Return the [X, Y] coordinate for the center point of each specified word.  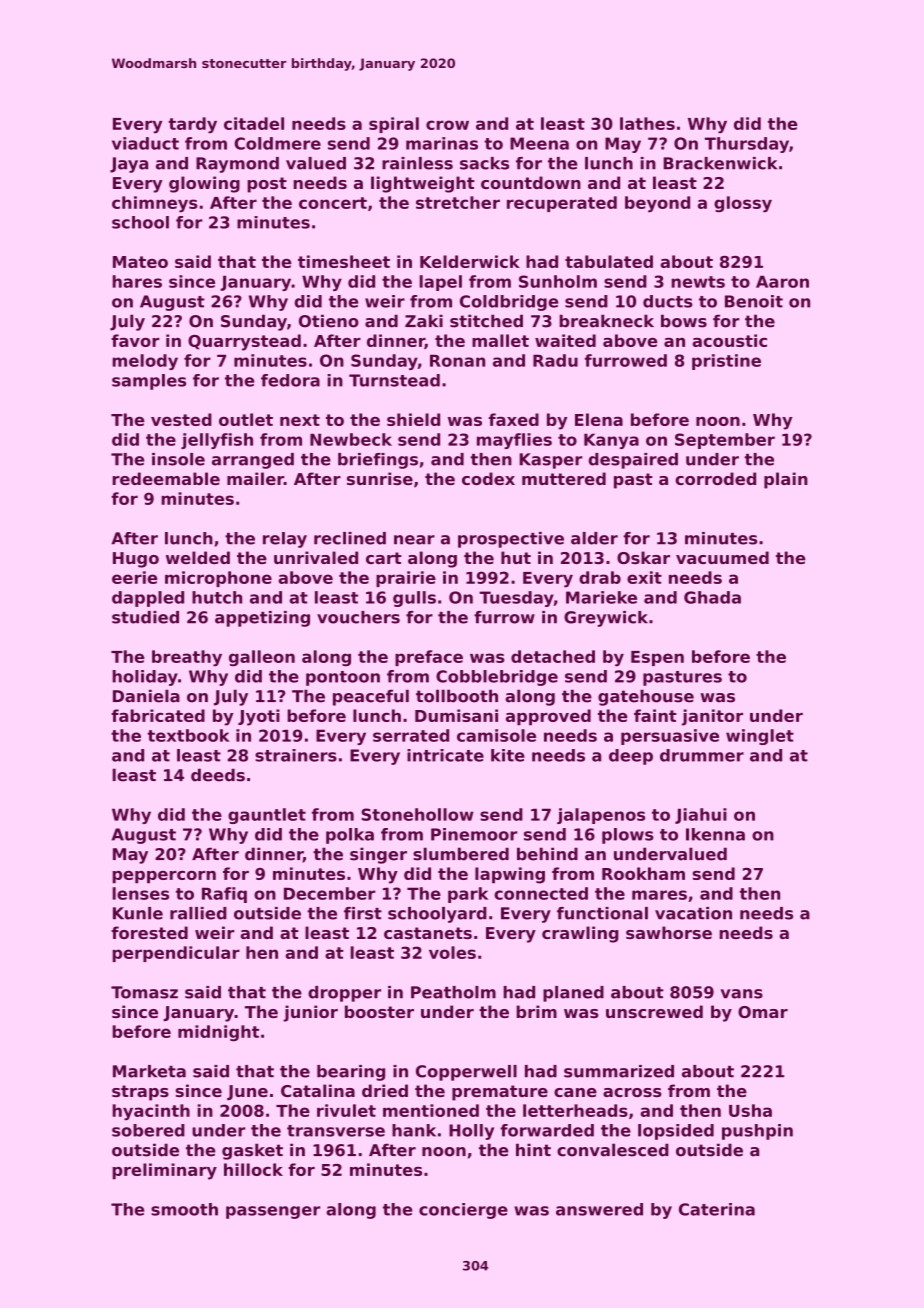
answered [599, 1209]
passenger [273, 1212]
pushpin [757, 1132]
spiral [394, 125]
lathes [647, 123]
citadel [254, 123]
